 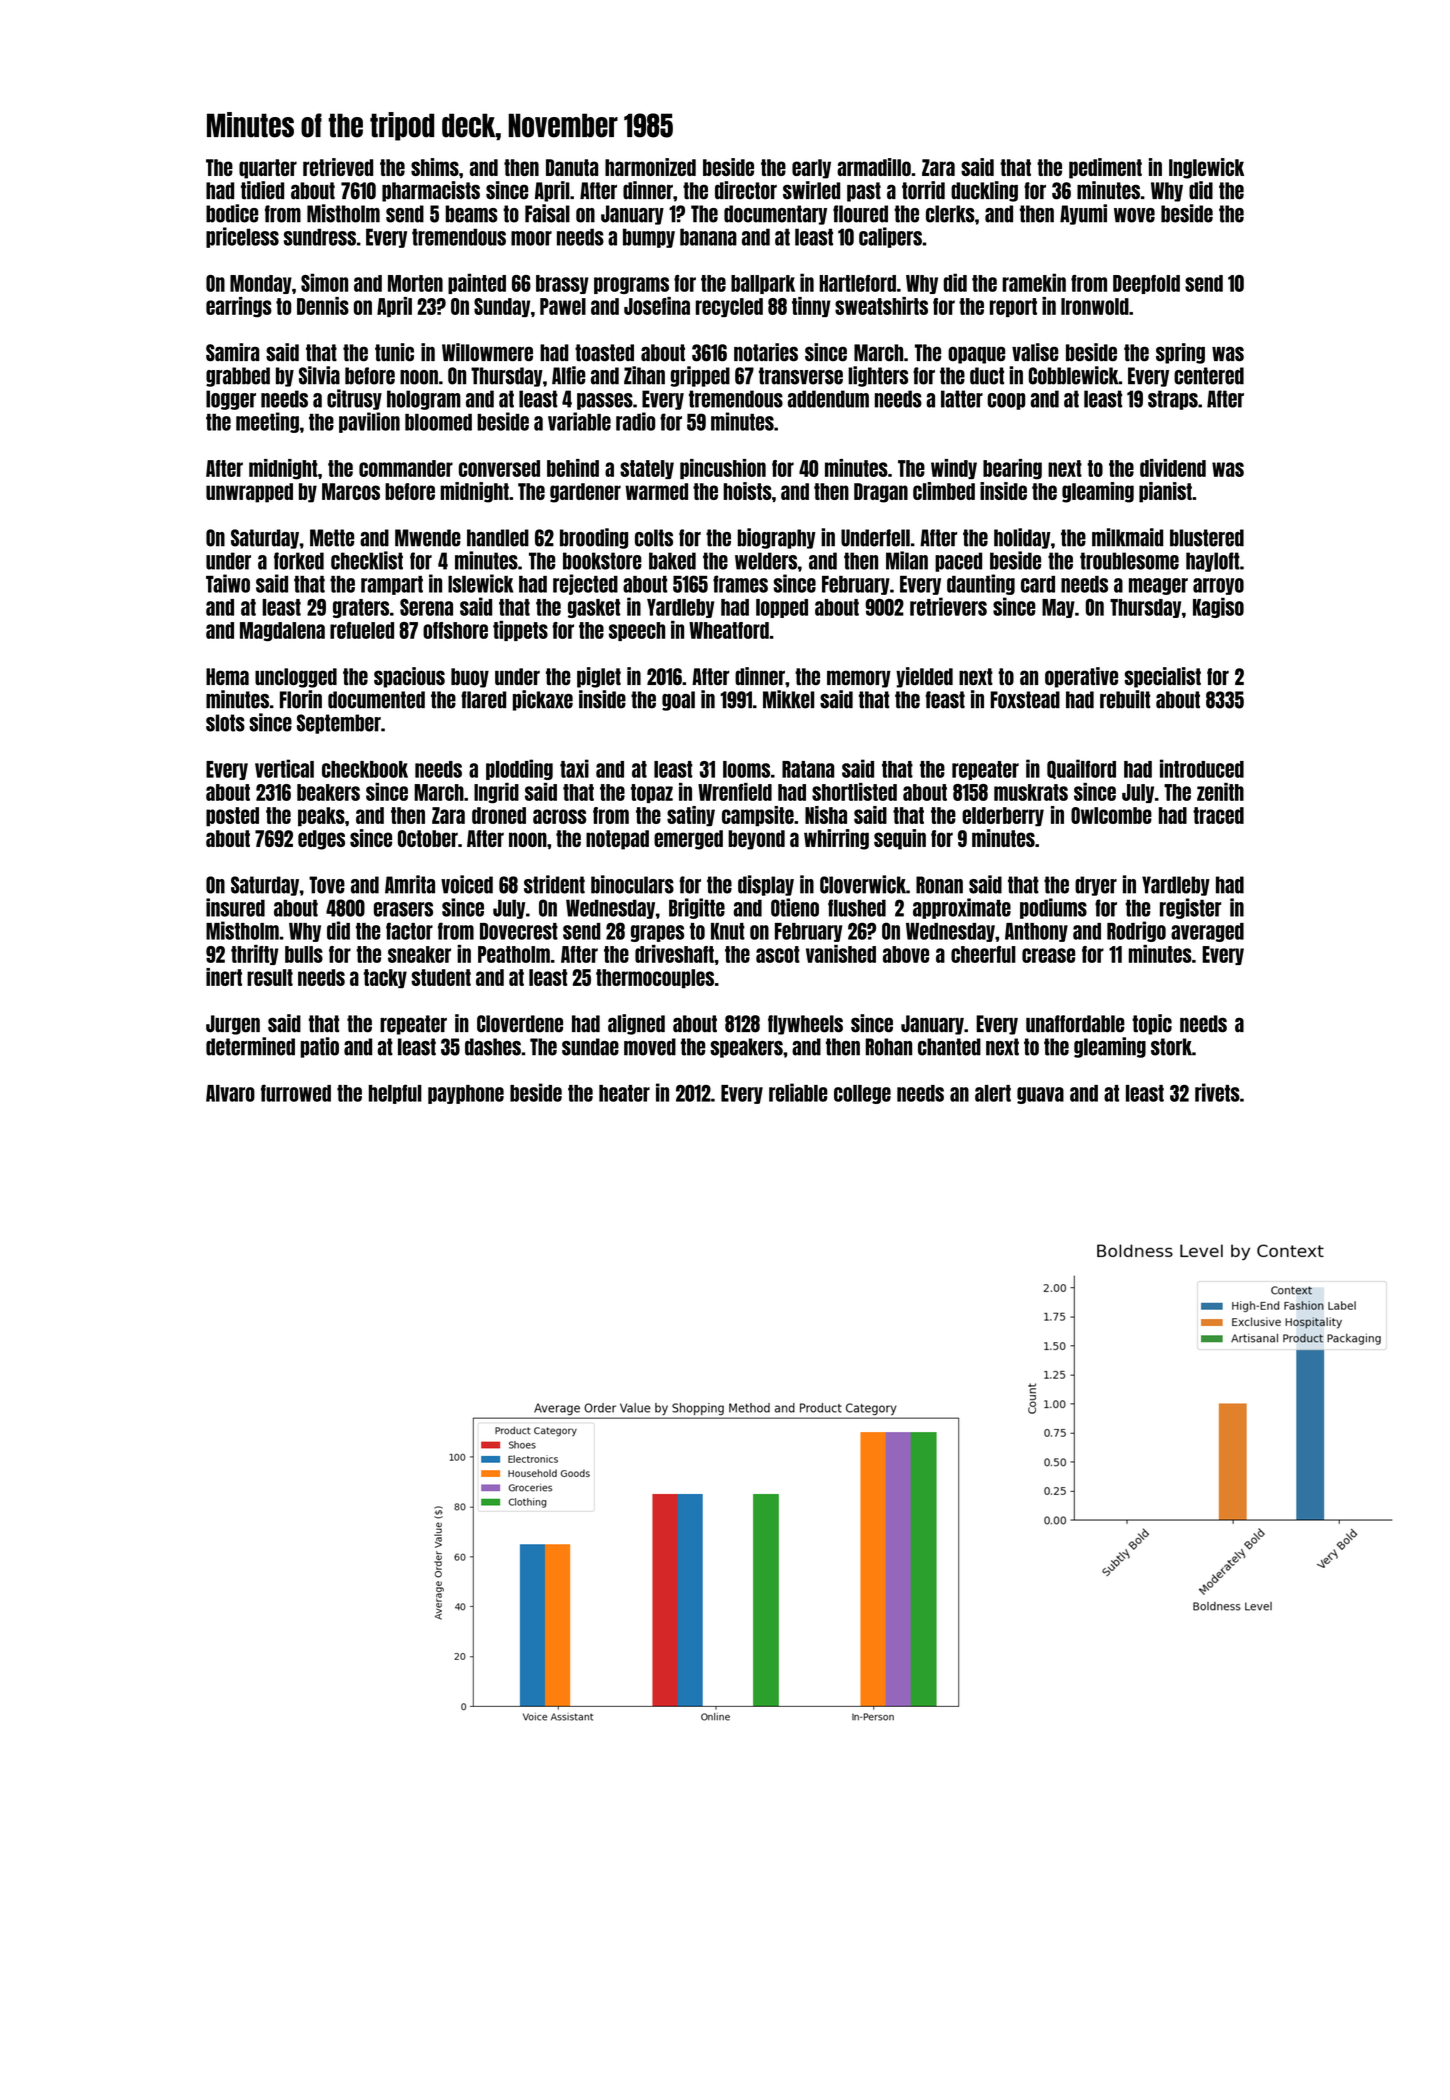 What do you see at coordinates (881, 306) in the screenshot?
I see `sweatshirts` at bounding box center [881, 306].
